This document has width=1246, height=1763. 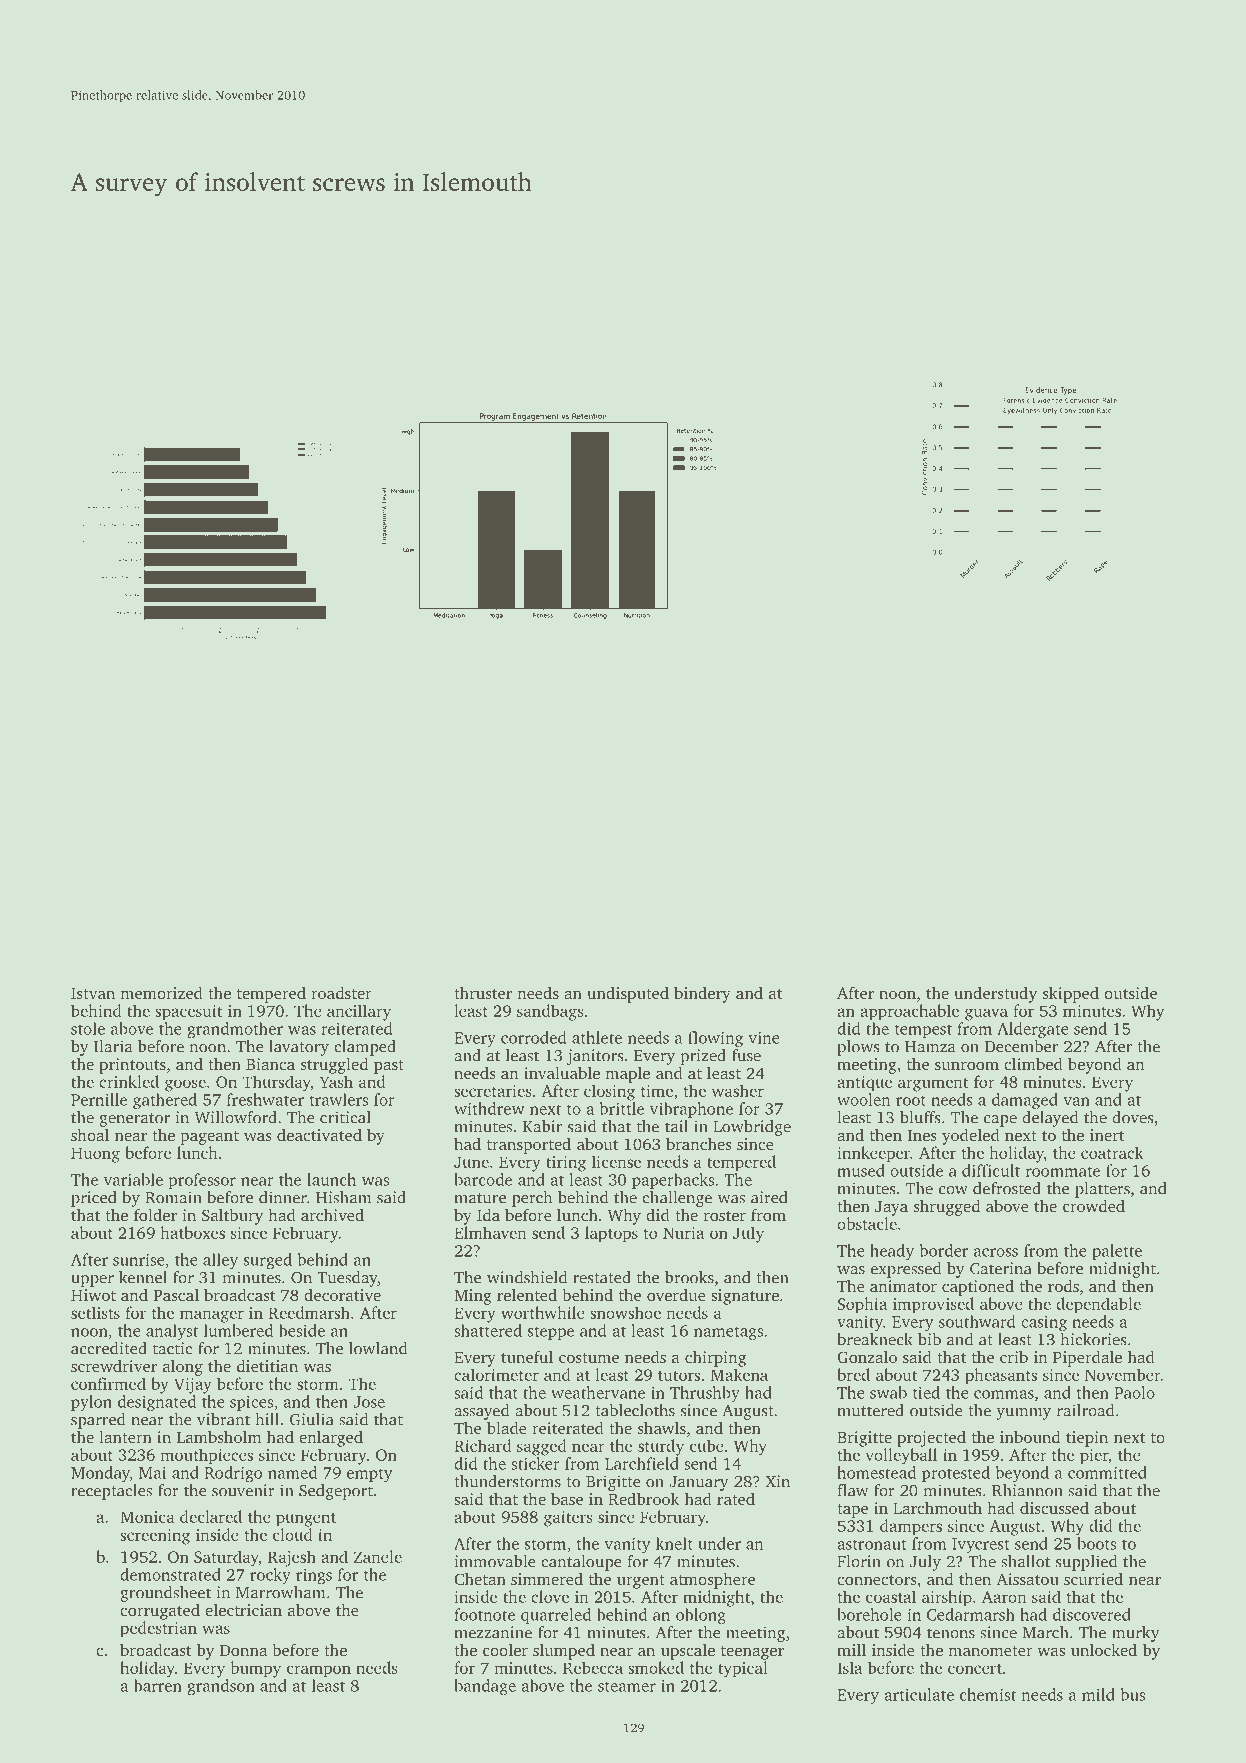 I want to click on goose, so click(x=185, y=1085).
